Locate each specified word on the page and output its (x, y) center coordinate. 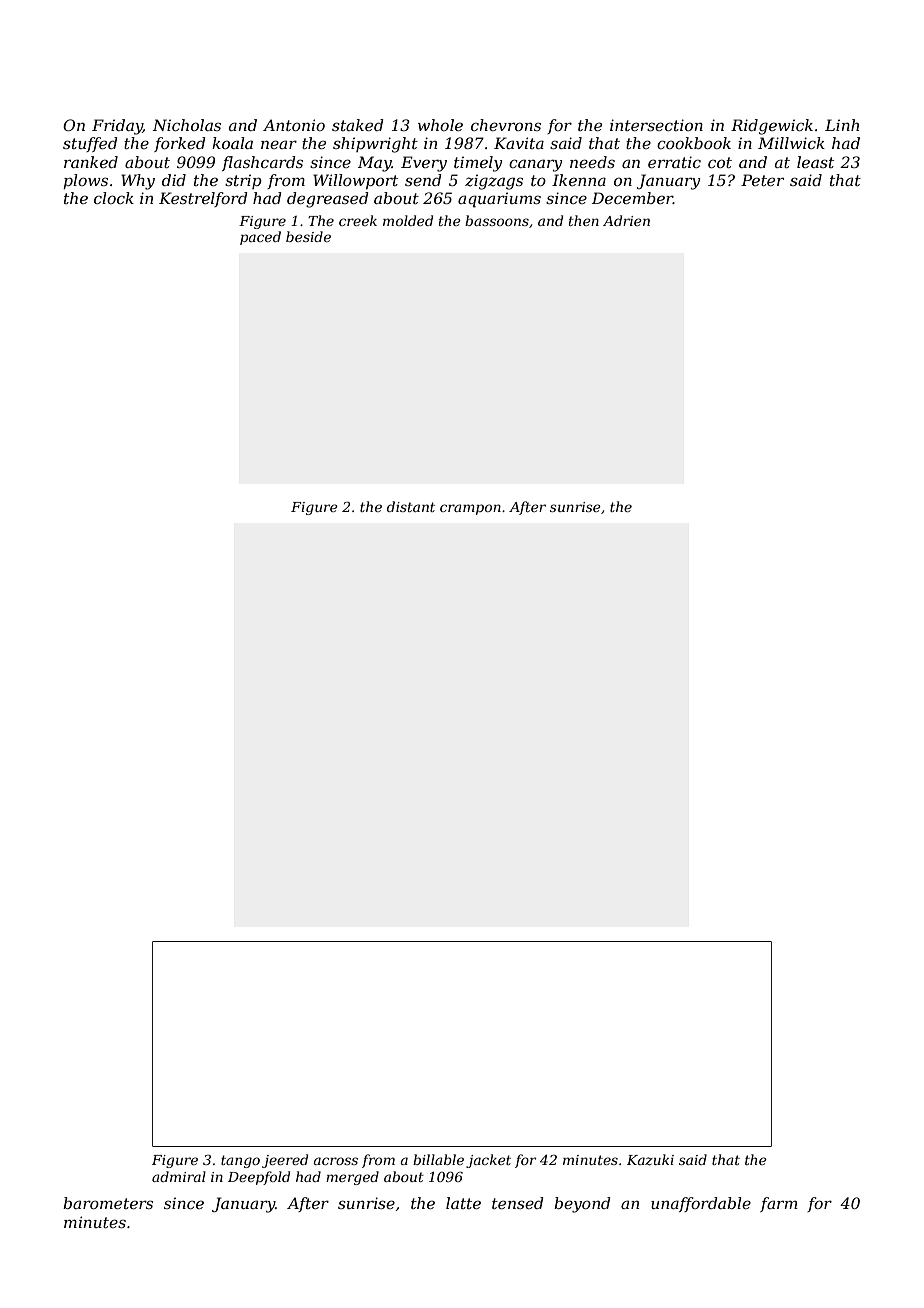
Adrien (626, 220)
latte (463, 1203)
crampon (470, 509)
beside (308, 236)
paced (260, 238)
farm (778, 1204)
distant (411, 506)
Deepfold (259, 1178)
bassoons (497, 220)
